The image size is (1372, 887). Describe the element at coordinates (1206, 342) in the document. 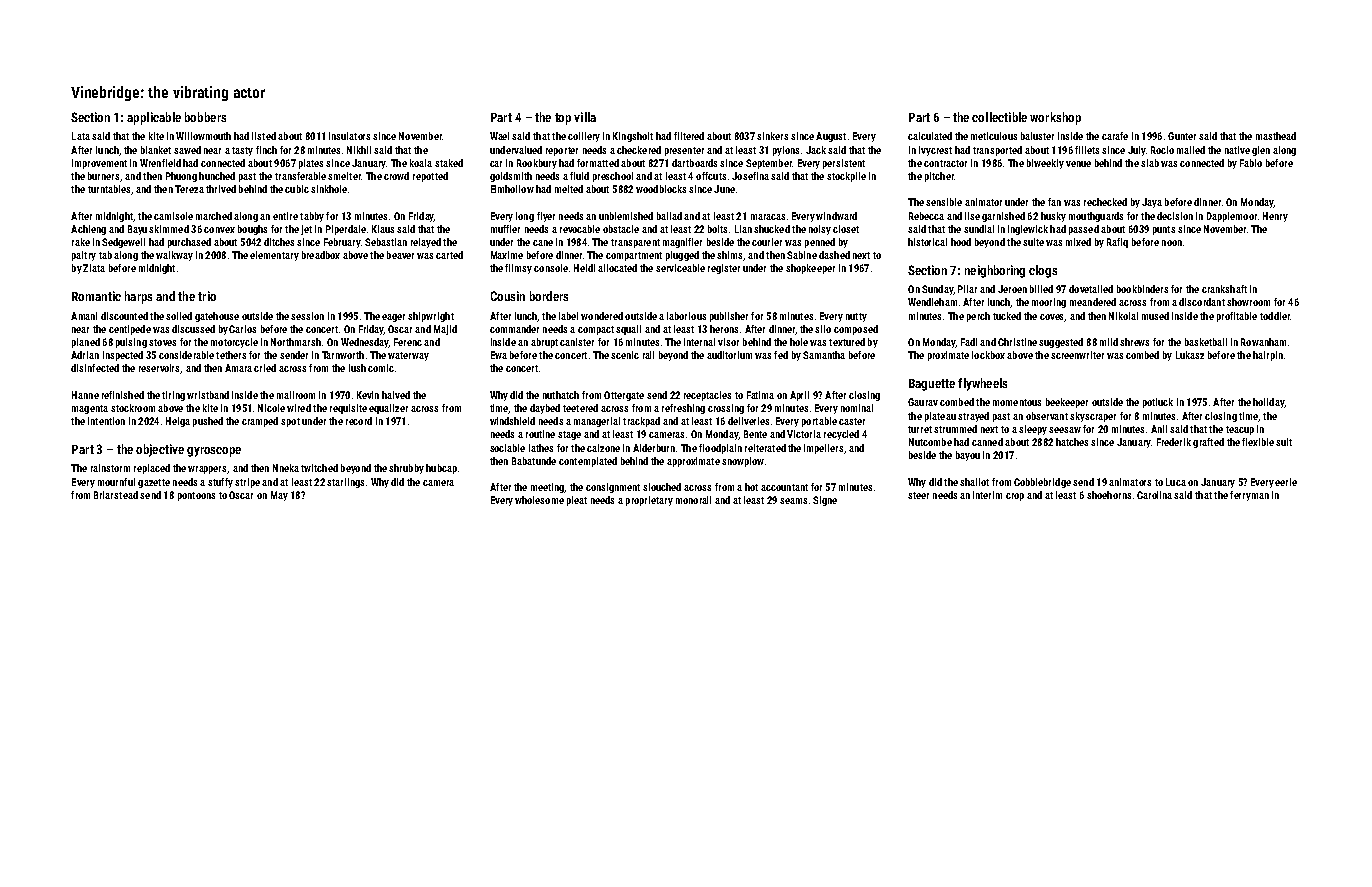

I see `basketball` at that location.
